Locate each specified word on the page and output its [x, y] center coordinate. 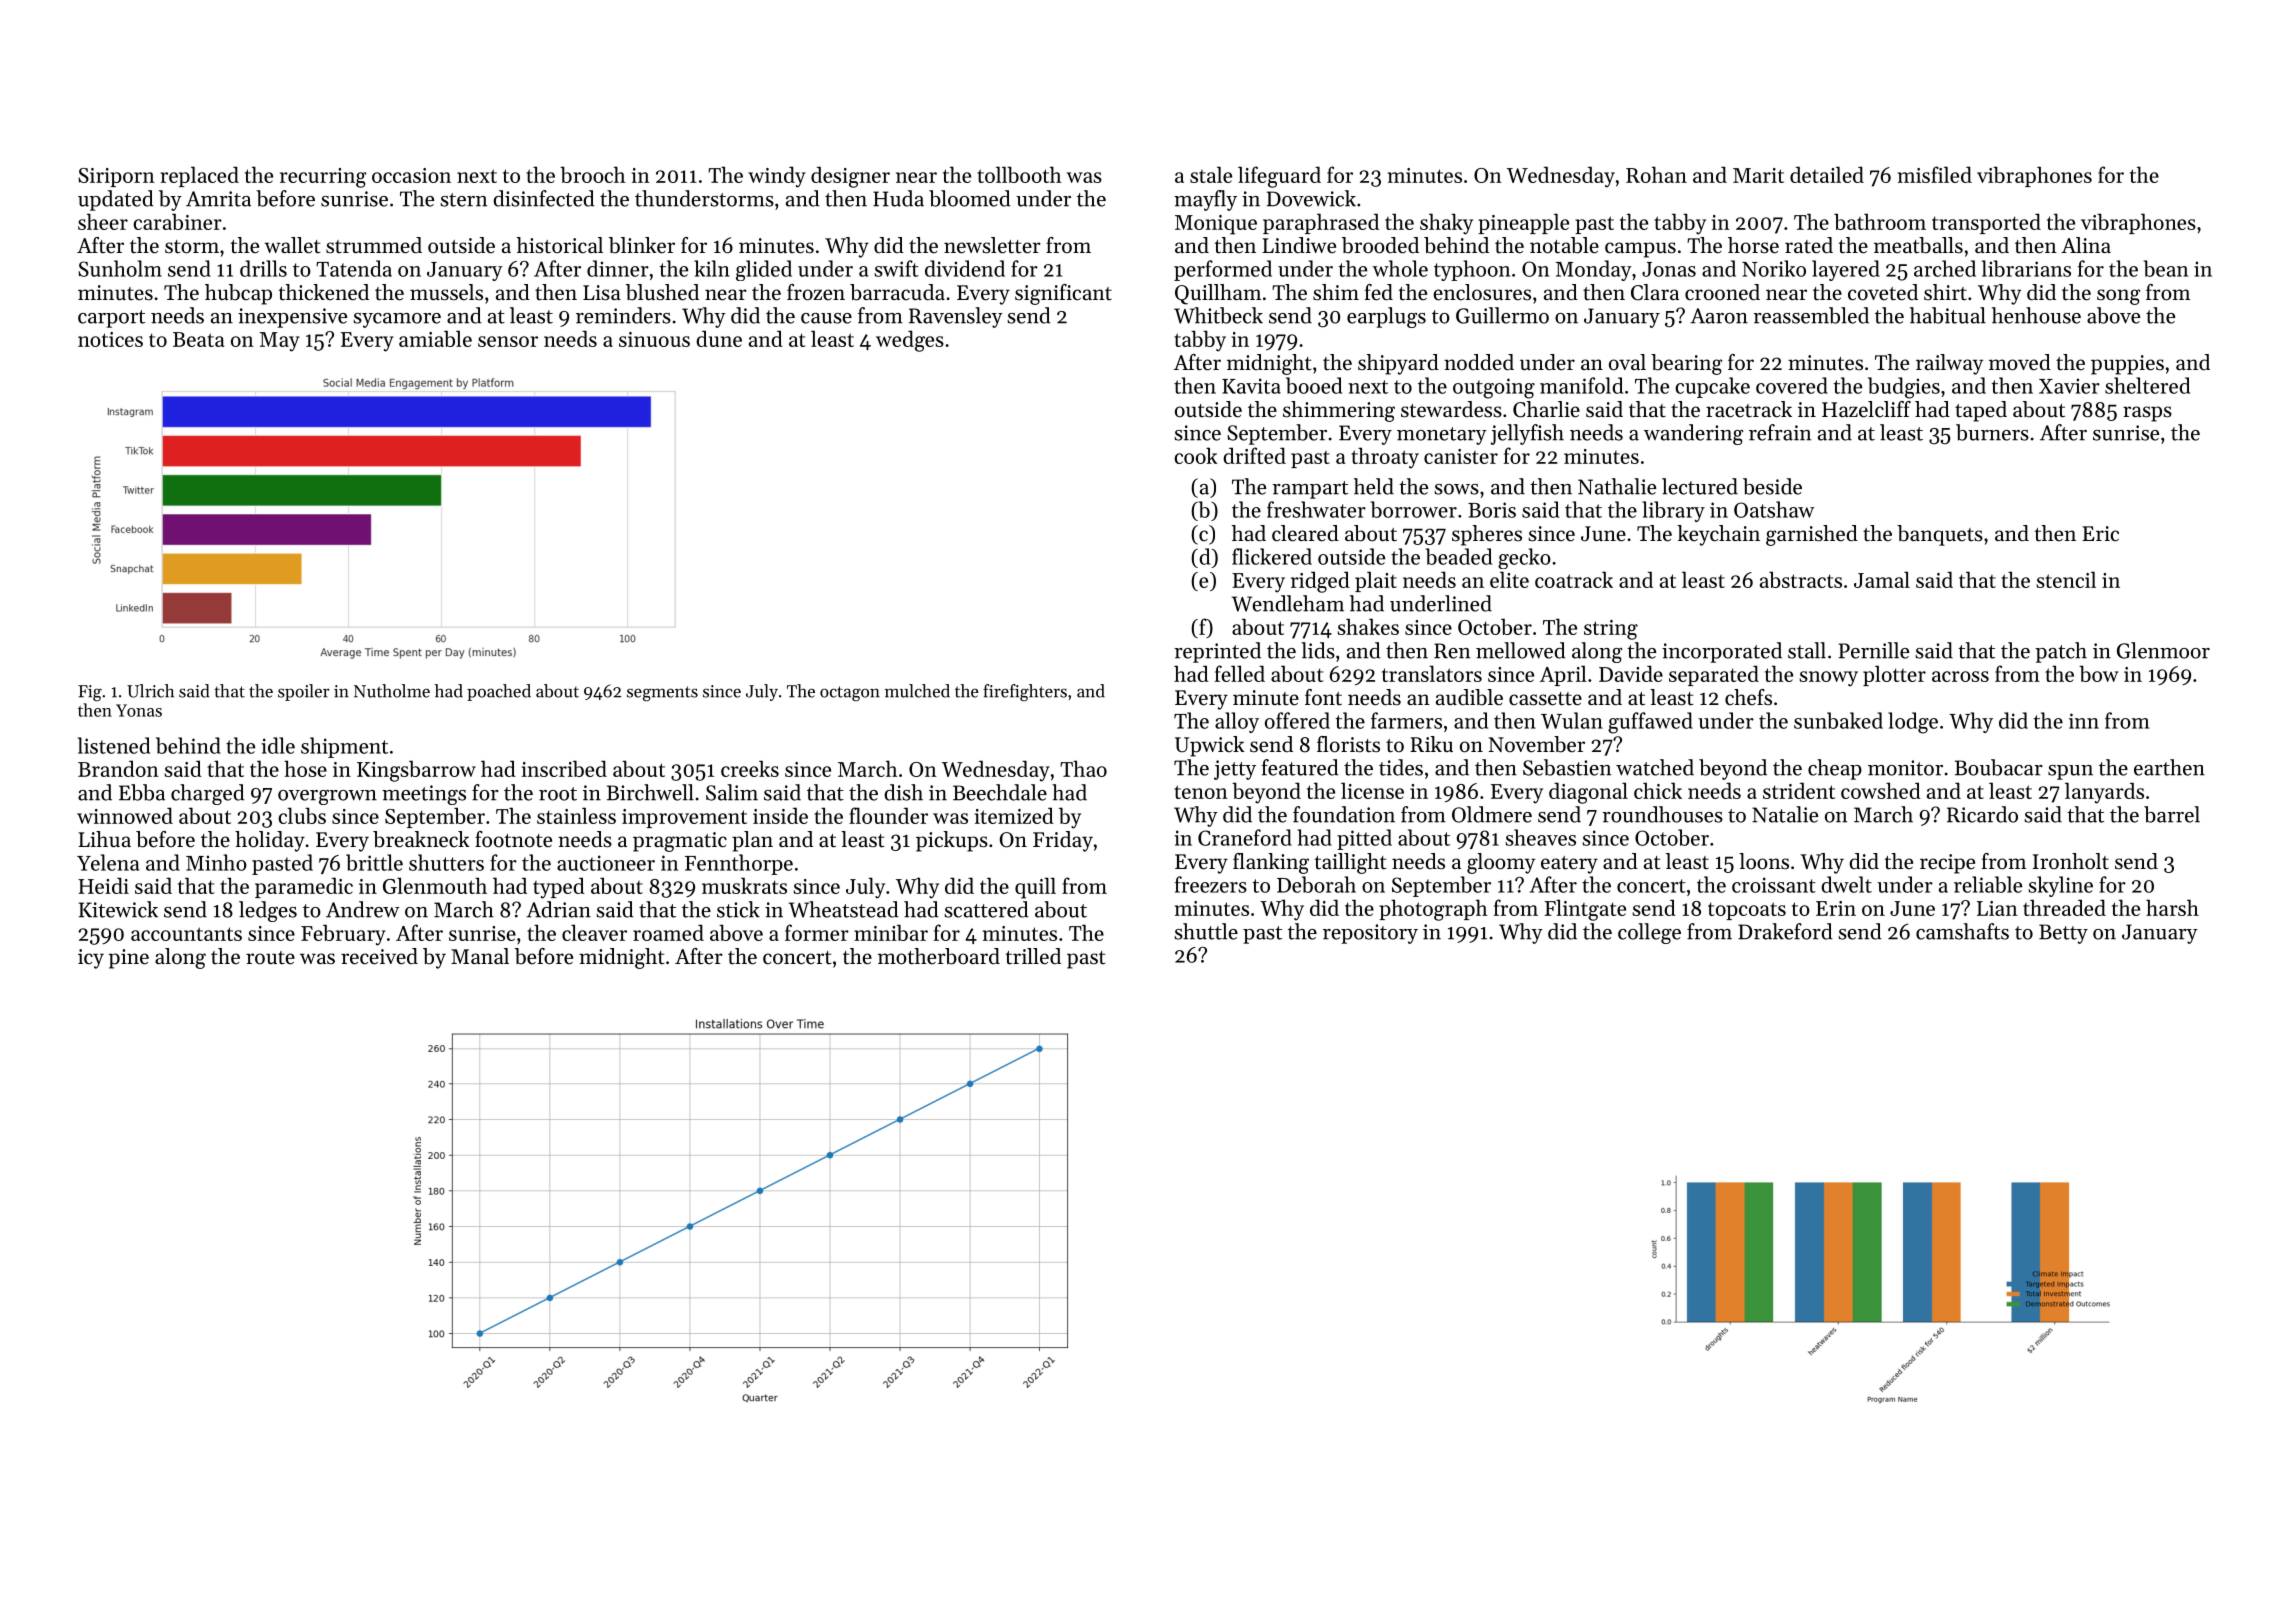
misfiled [1935, 174]
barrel [2172, 814]
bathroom [1880, 221]
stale [1211, 174]
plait [1376, 581]
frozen [816, 292]
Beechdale [1000, 792]
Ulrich [150, 691]
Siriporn [116, 177]
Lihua [104, 839]
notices [110, 339]
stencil [2066, 579]
